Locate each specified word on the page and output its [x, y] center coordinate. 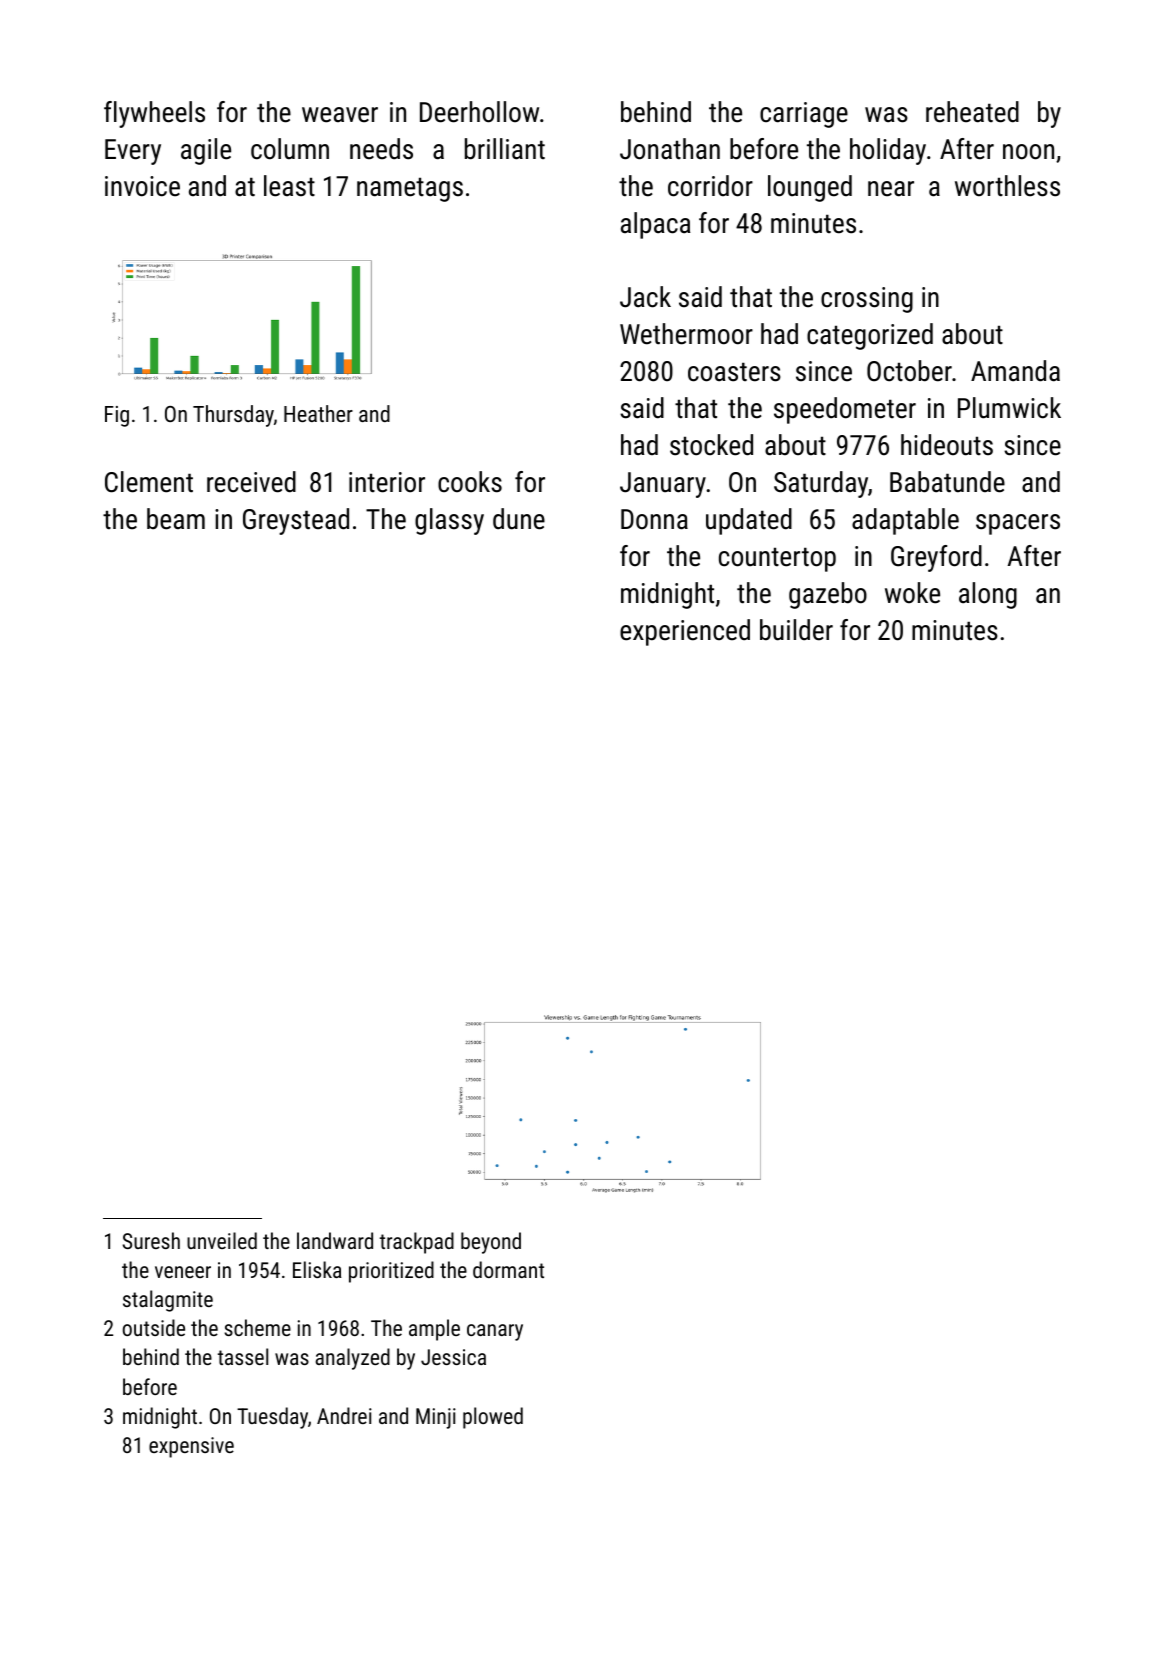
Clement [149, 482]
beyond [491, 1243]
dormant [508, 1269]
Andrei [344, 1415]
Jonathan [670, 149]
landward [335, 1240]
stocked [711, 445]
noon [1028, 152]
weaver [340, 115]
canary [495, 1332]
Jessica [453, 1357]
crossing [867, 300]
